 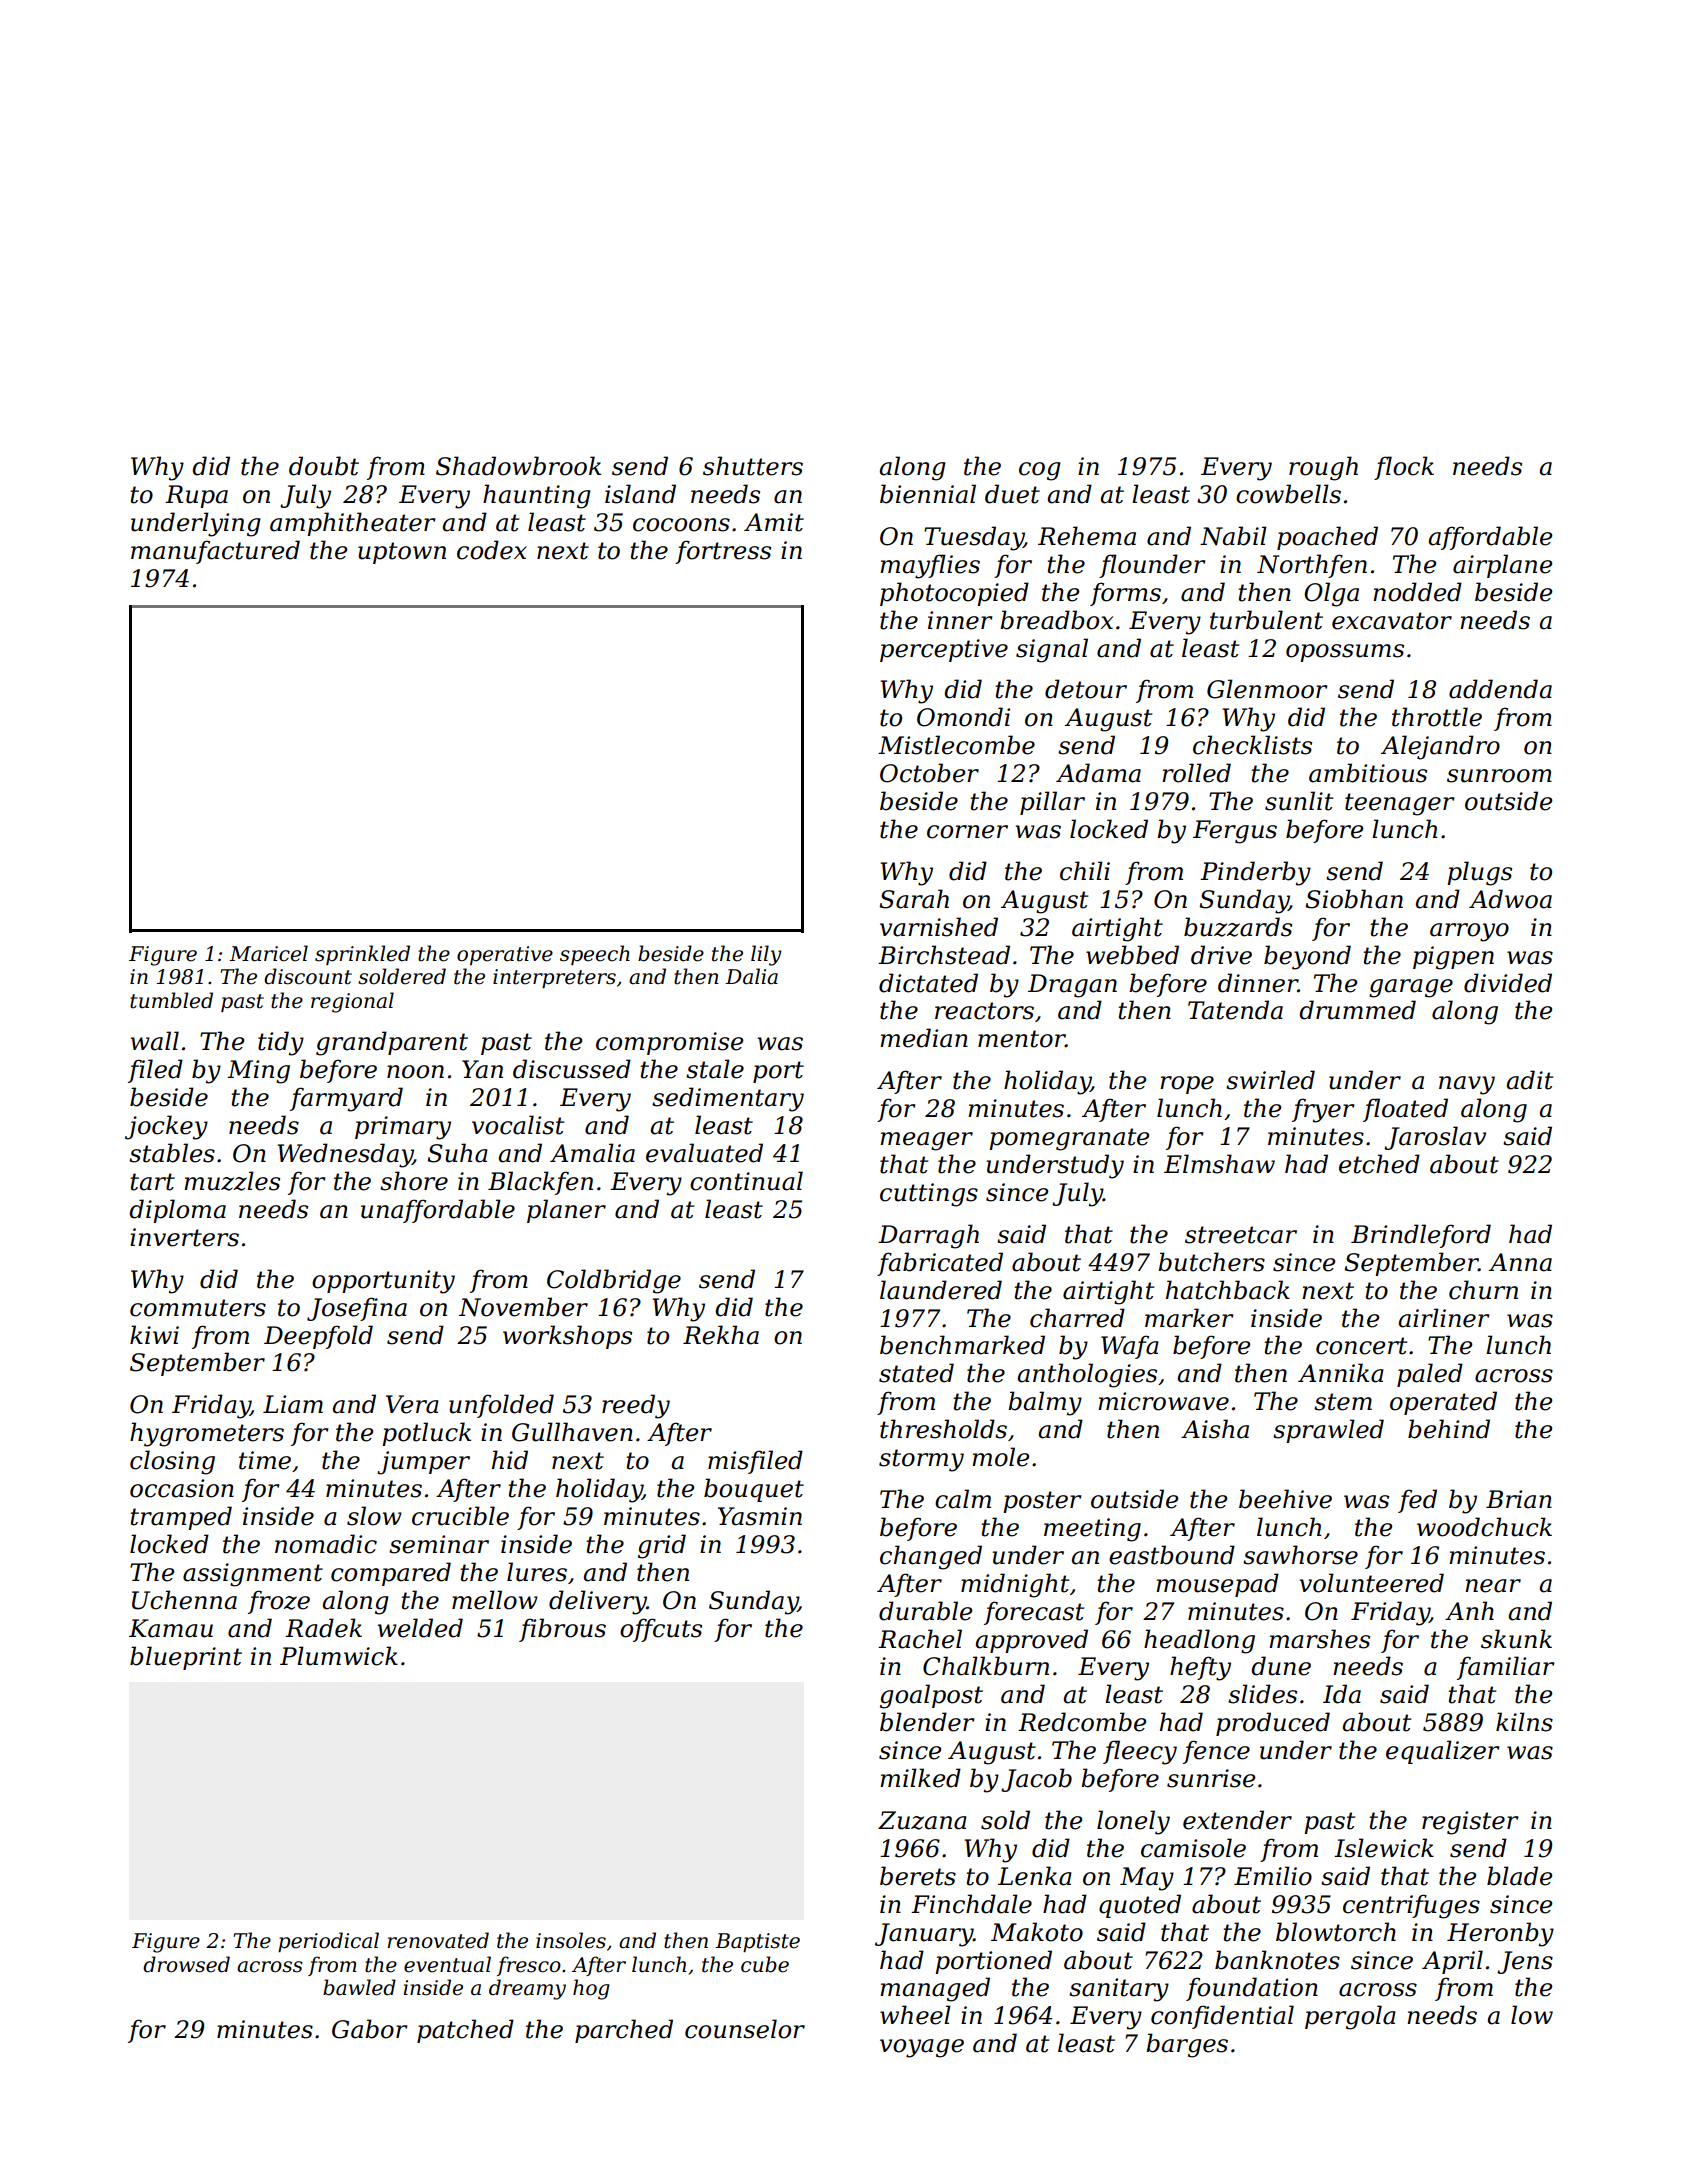 What do you see at coordinates (1404, 468) in the page?
I see `flock` at bounding box center [1404, 468].
